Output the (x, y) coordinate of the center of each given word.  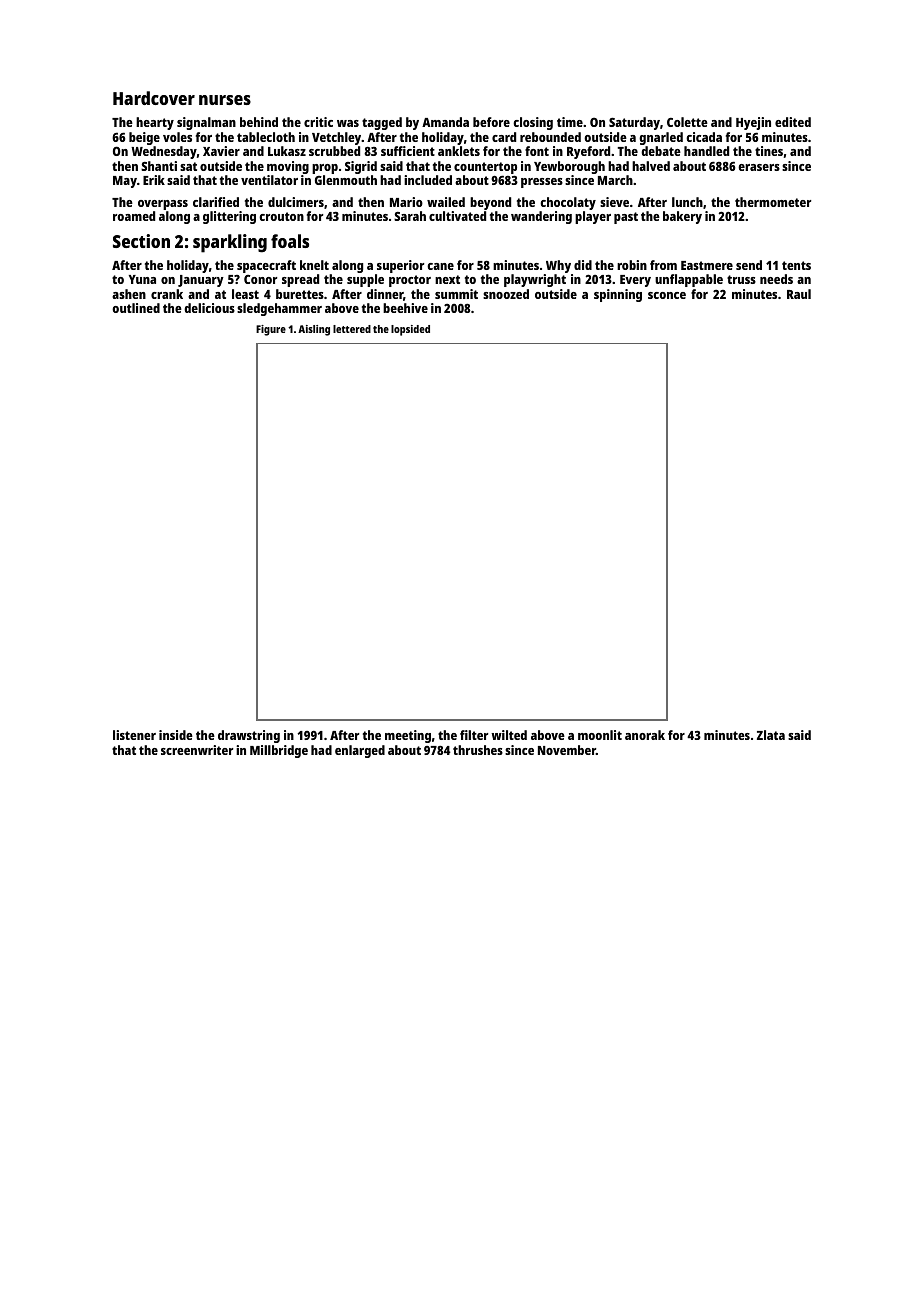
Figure (271, 330)
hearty (155, 123)
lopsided (410, 330)
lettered (352, 329)
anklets (459, 151)
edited (793, 122)
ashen (129, 294)
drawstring (249, 736)
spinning (618, 295)
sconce (667, 295)
